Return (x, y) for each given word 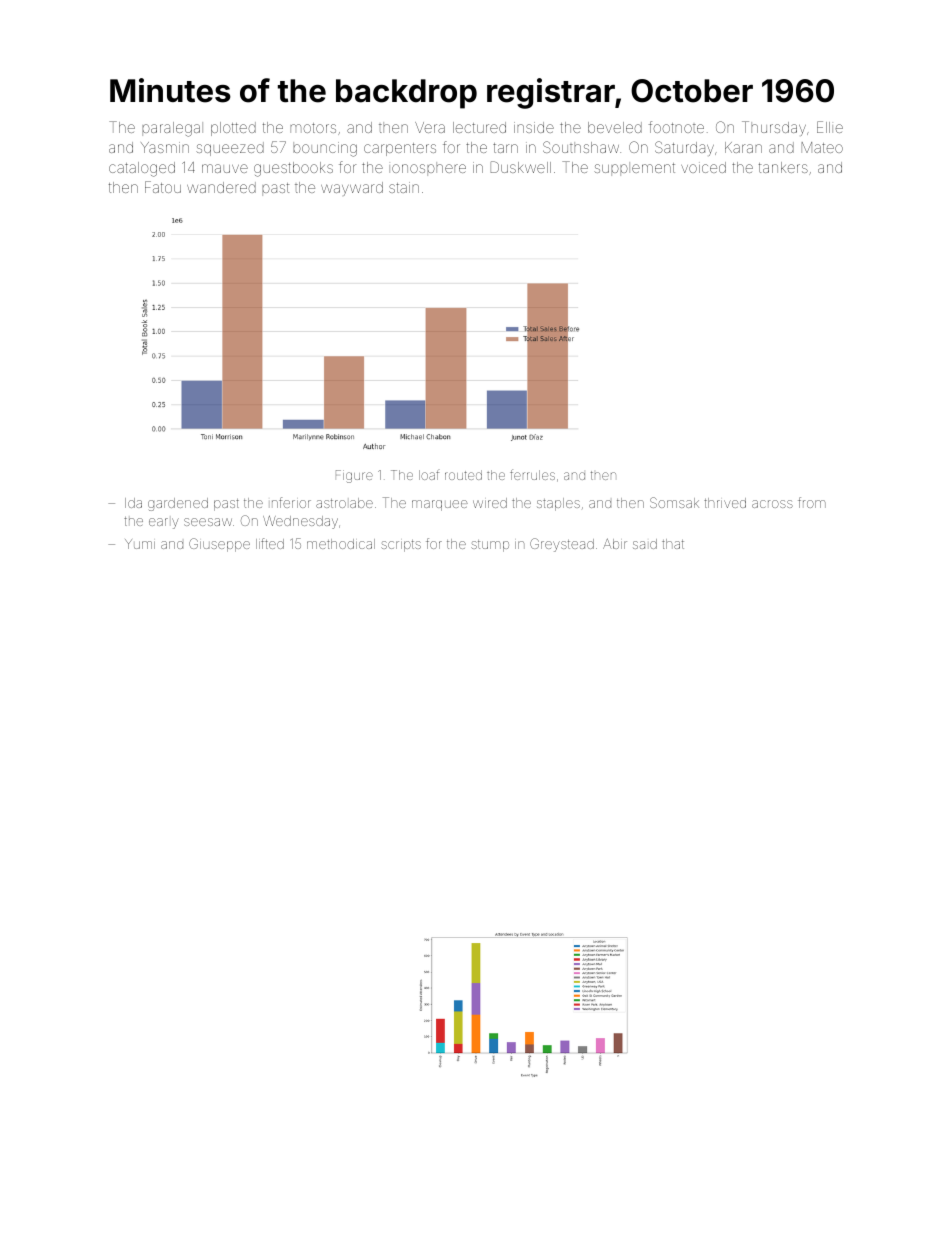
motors (313, 128)
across (772, 504)
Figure (354, 476)
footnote (676, 127)
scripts (401, 546)
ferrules (532, 474)
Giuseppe (219, 545)
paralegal (172, 129)
